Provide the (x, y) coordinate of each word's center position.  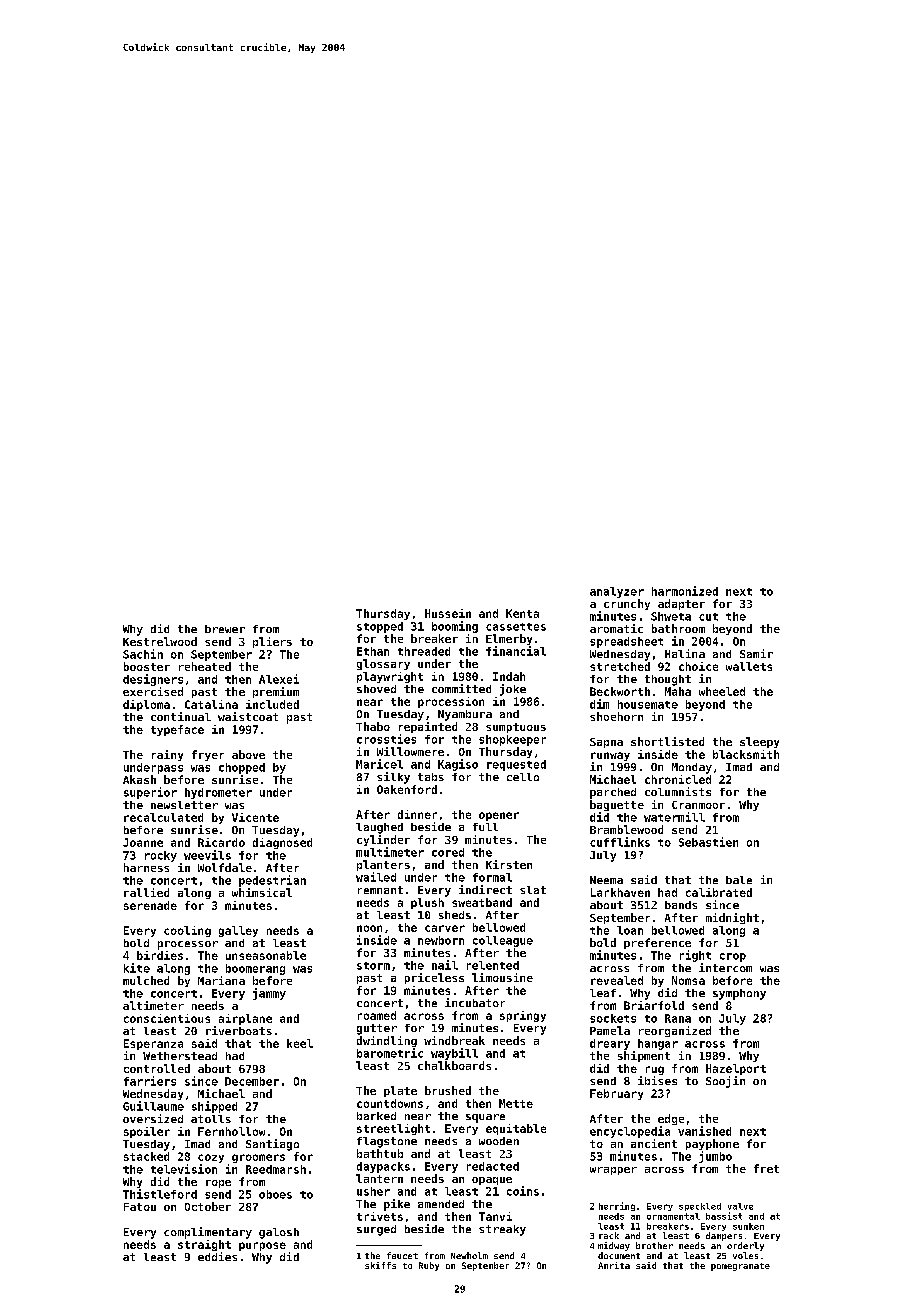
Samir (756, 653)
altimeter (153, 1005)
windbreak (454, 1040)
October (208, 1206)
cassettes (516, 627)
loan (630, 930)
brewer (225, 629)
